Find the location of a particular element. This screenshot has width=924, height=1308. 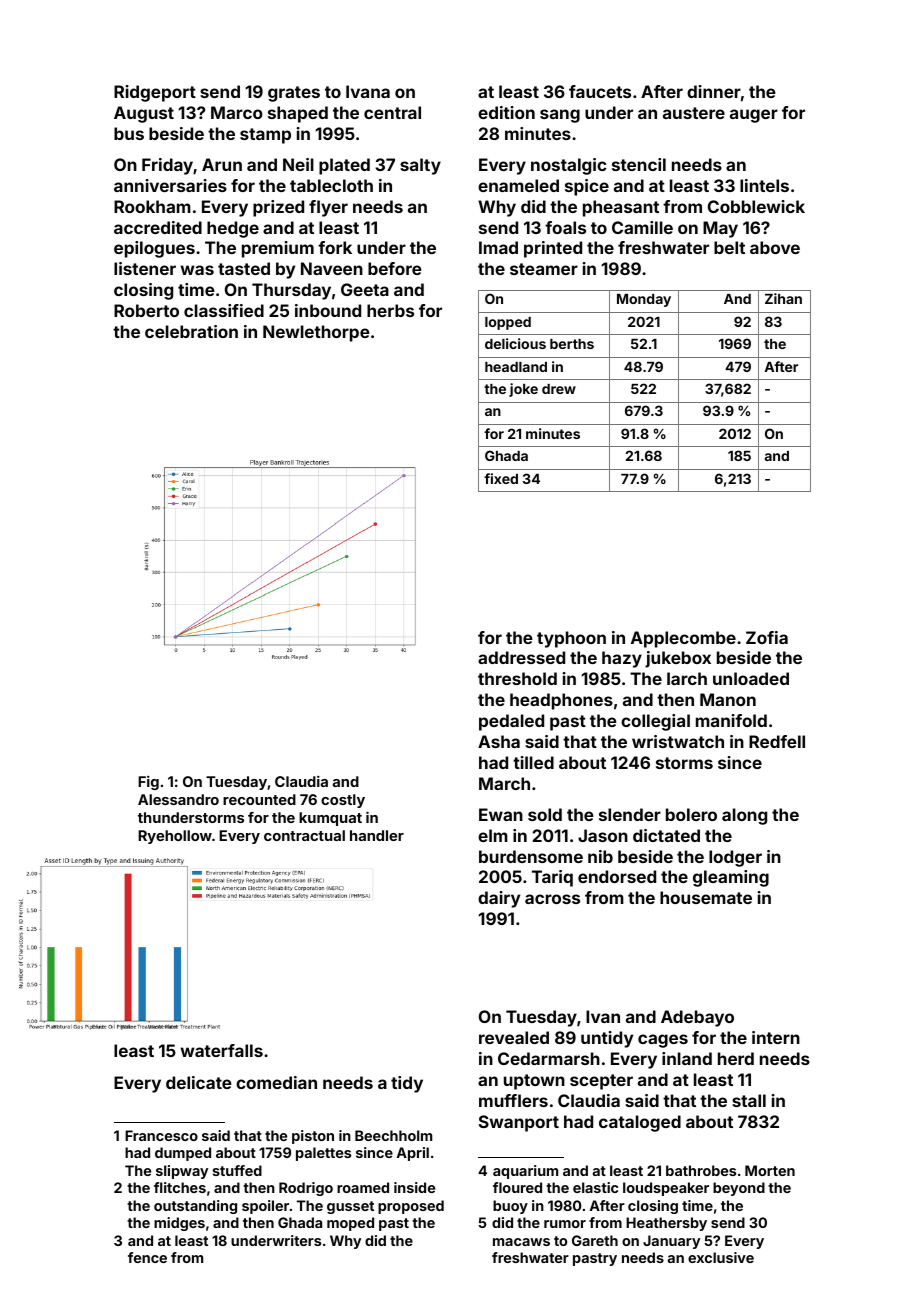

dinner is located at coordinates (714, 91).
